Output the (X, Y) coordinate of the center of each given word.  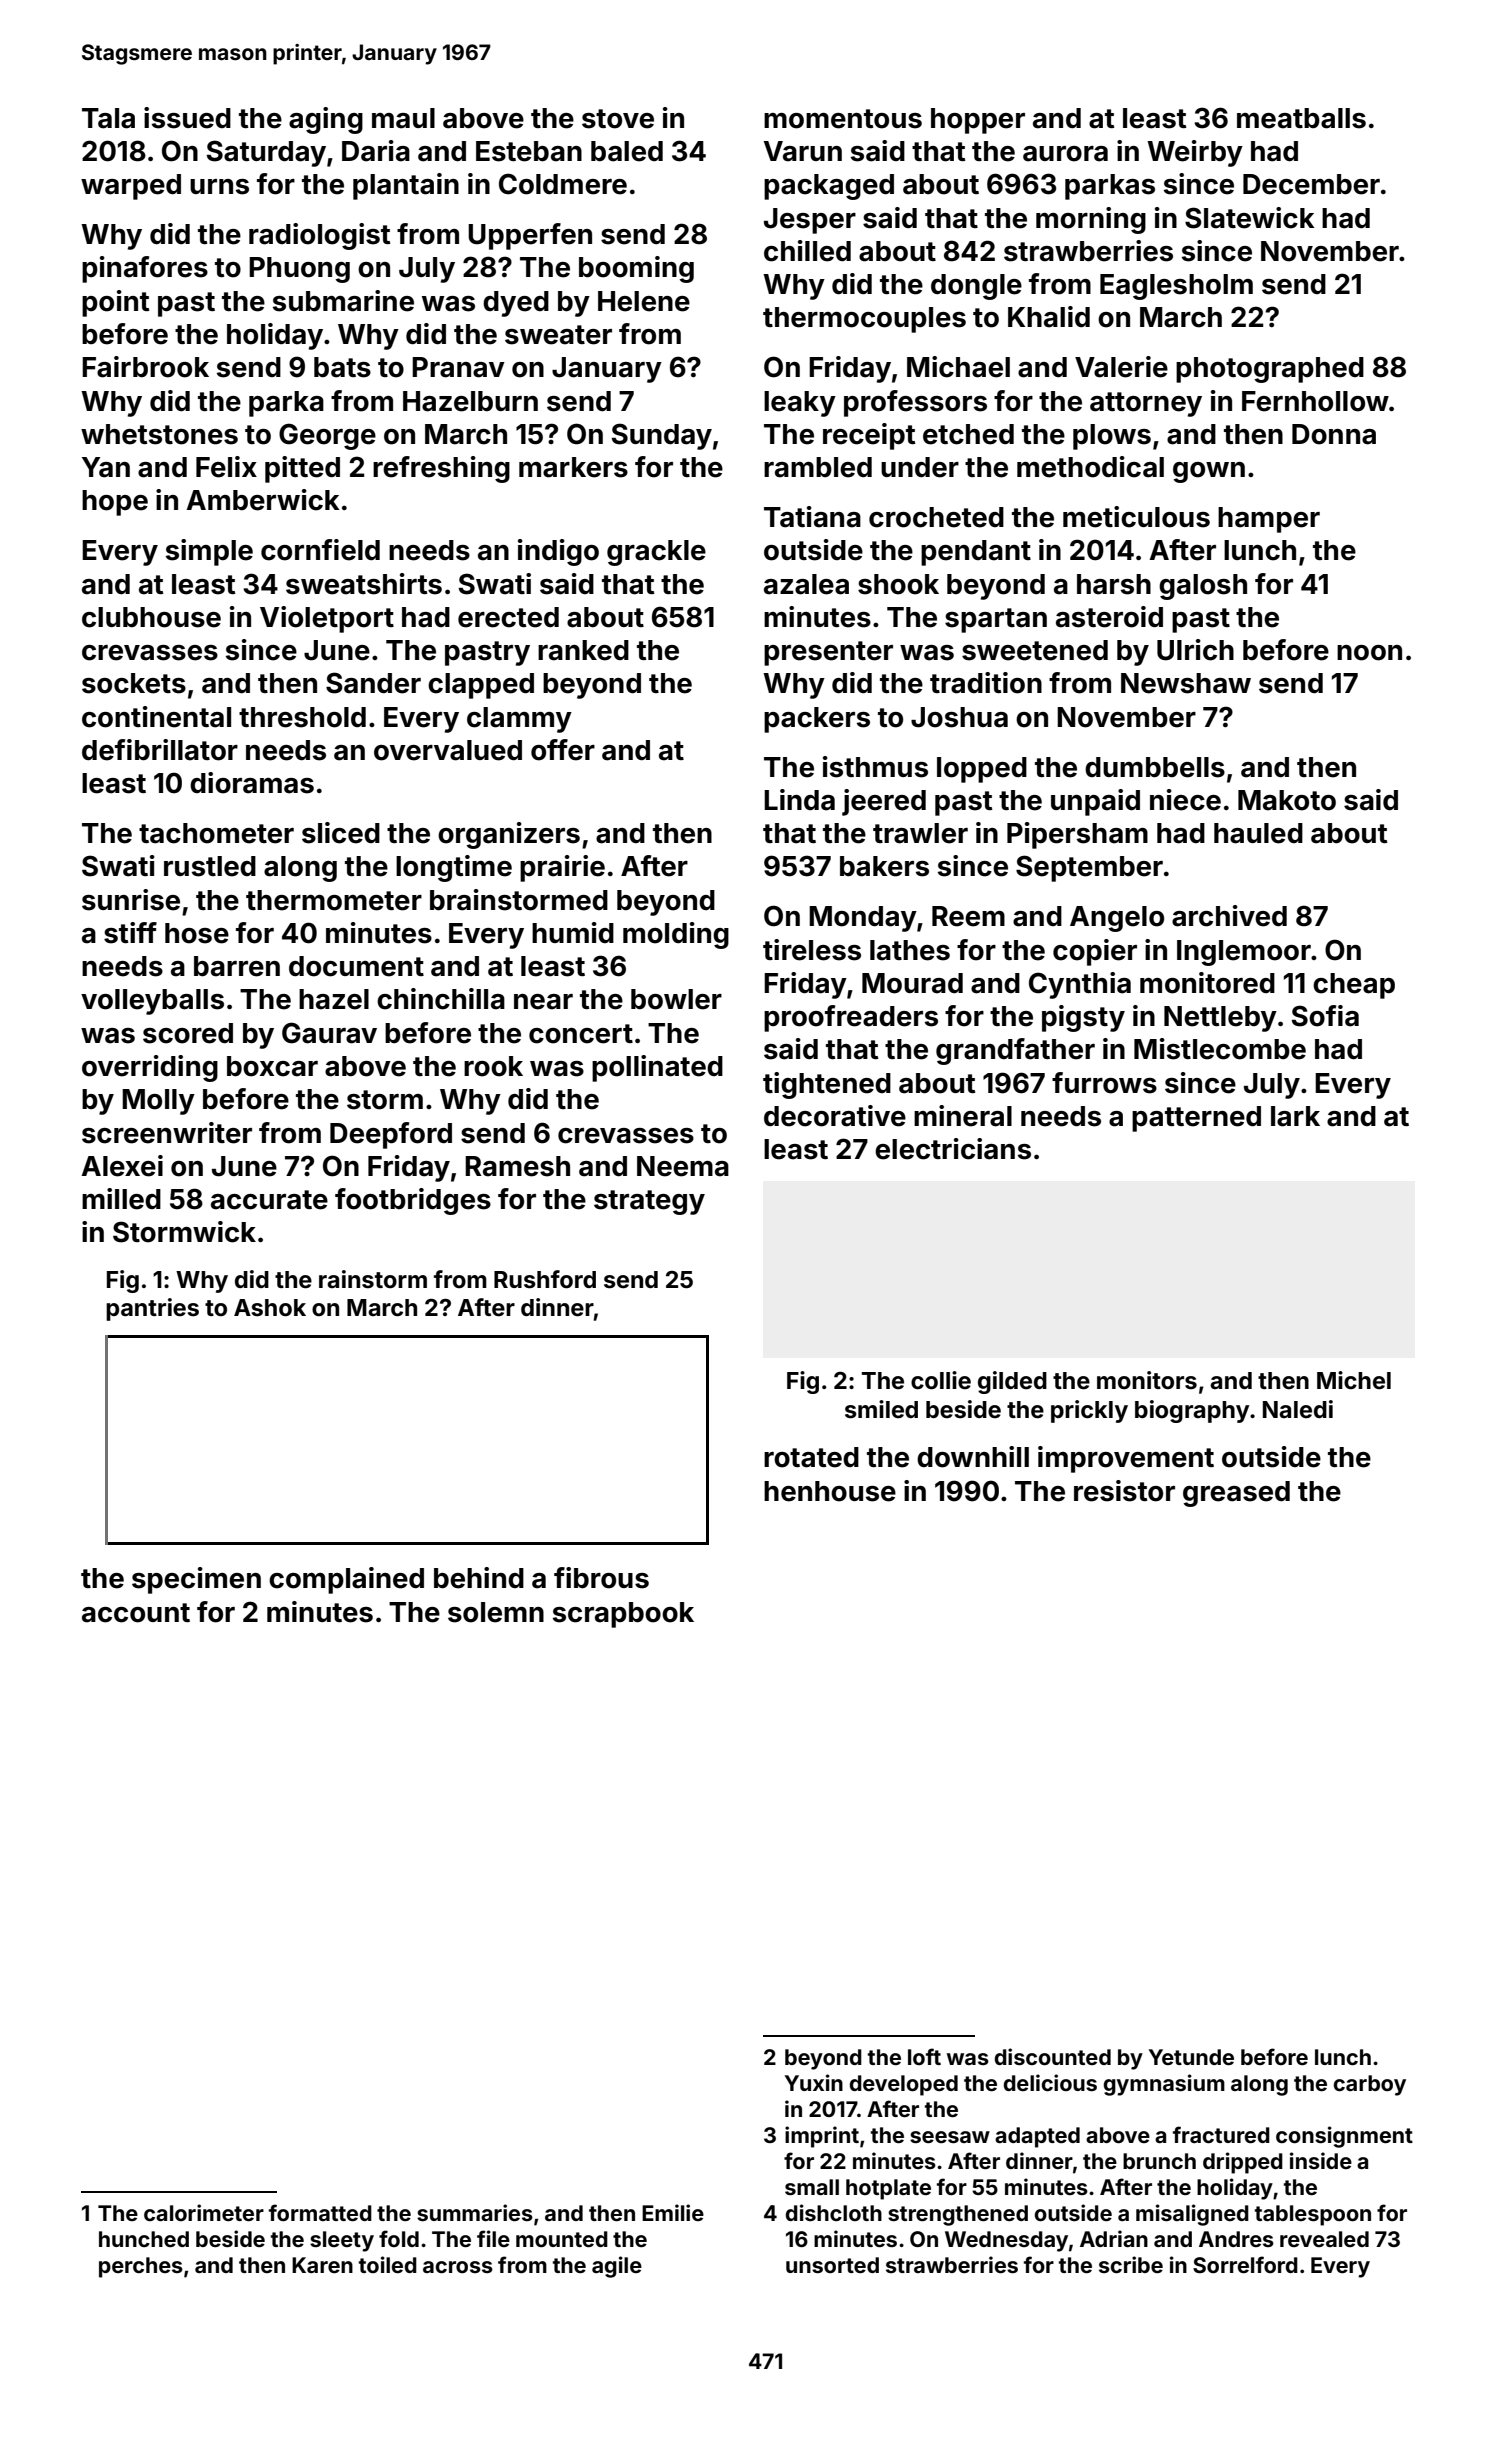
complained (346, 1580)
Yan (106, 467)
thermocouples (864, 320)
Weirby (1195, 153)
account (136, 1613)
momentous (843, 119)
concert (581, 1034)
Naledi (1298, 1409)
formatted (320, 2212)
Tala (108, 118)
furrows (1104, 1083)
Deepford (391, 1135)
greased (1236, 1494)
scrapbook (623, 1615)
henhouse (830, 1491)
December (1311, 184)
